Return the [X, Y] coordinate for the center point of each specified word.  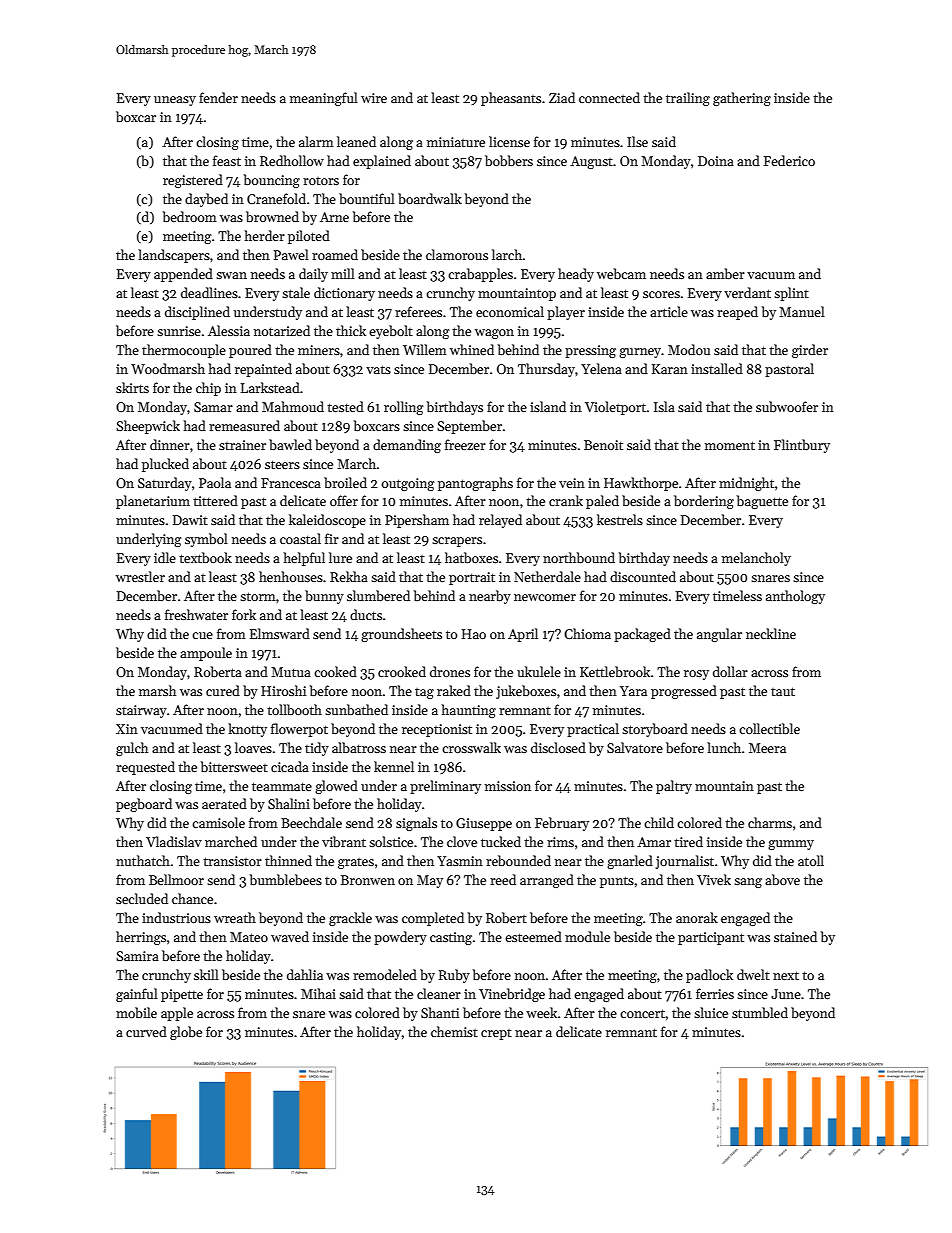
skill [206, 974]
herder [265, 235]
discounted [643, 576]
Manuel [802, 311]
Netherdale [547, 576]
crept [496, 1034]
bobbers [509, 160]
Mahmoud [293, 406]
